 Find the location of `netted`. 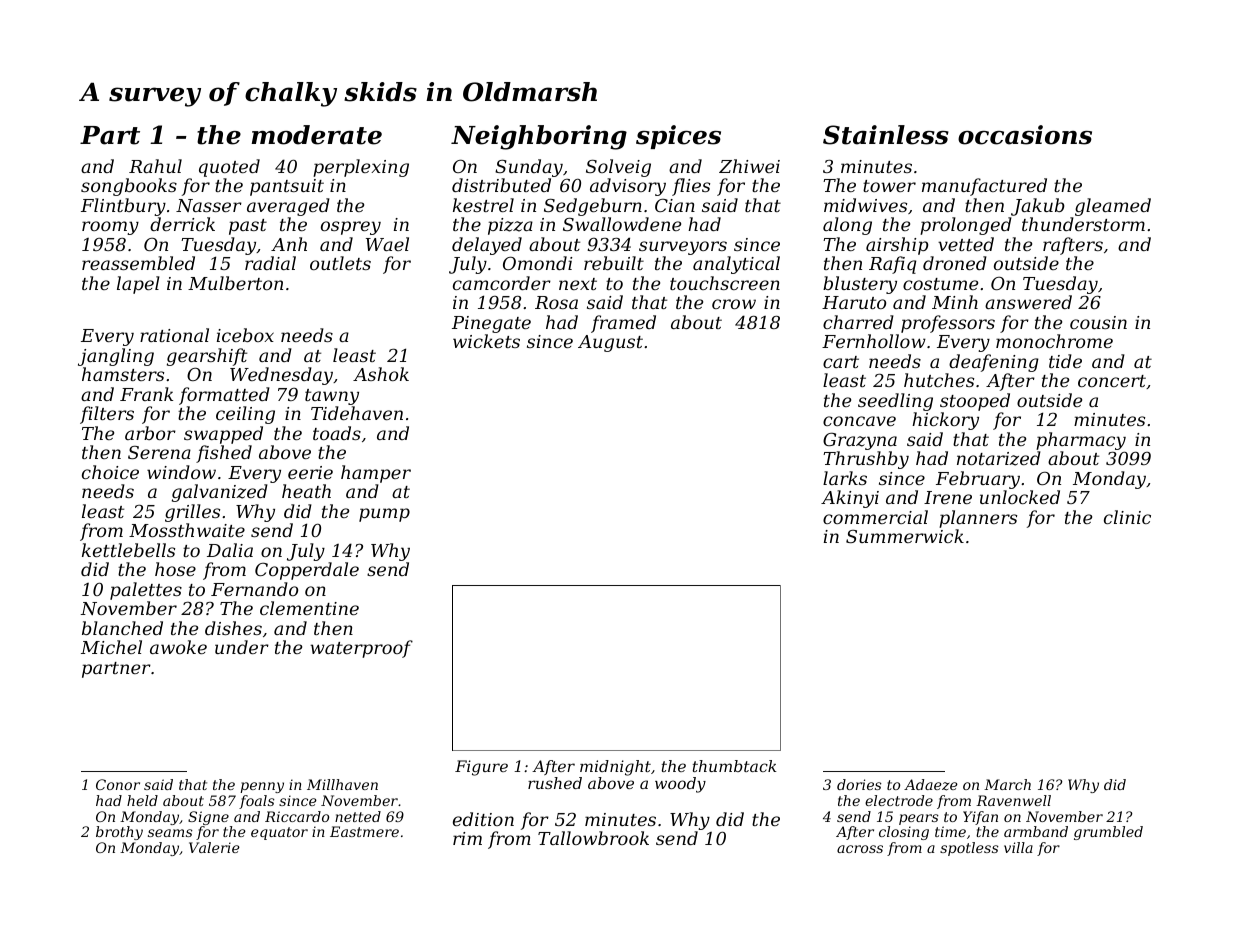

netted is located at coordinates (358, 816).
